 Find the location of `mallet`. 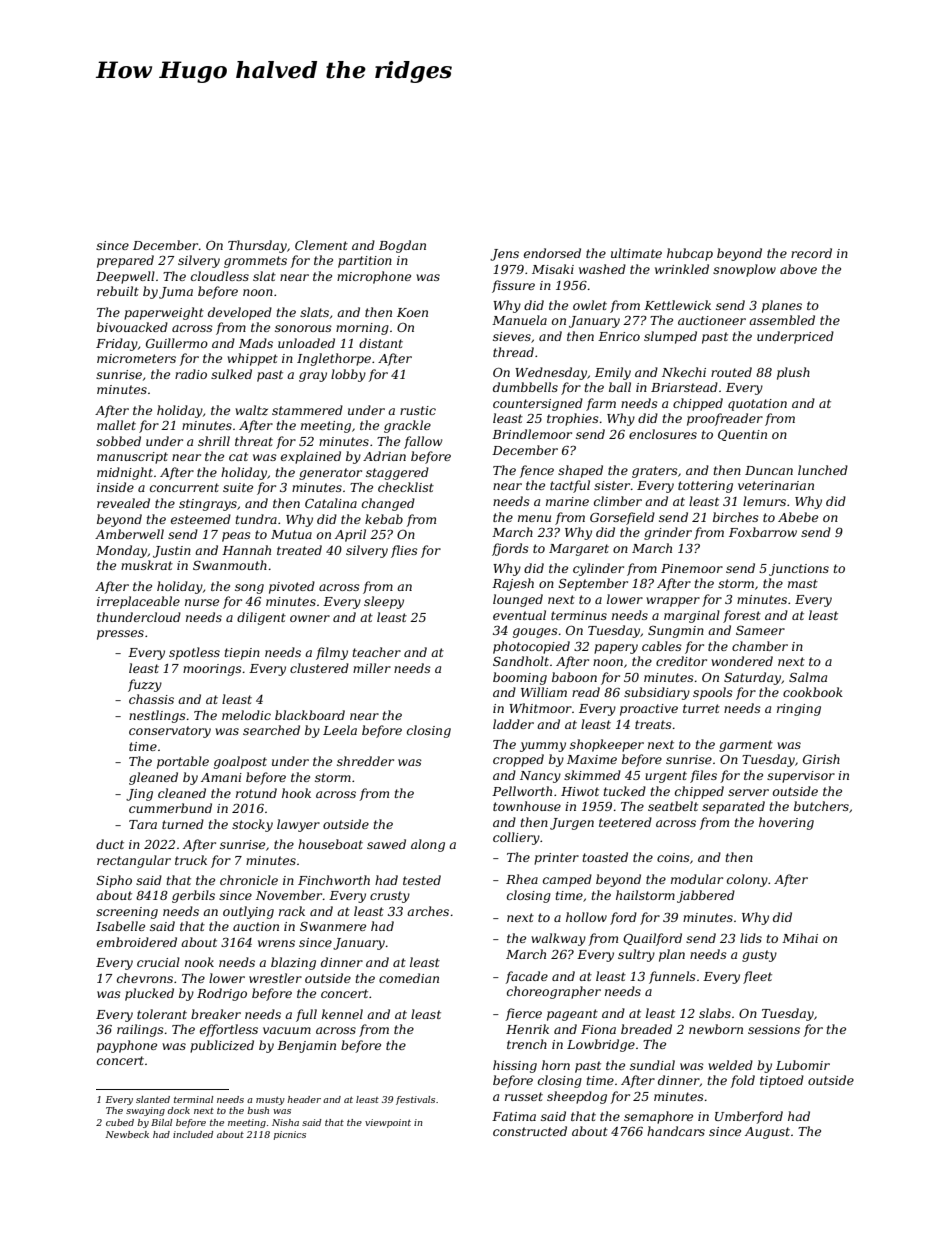

mallet is located at coordinates (116, 425).
